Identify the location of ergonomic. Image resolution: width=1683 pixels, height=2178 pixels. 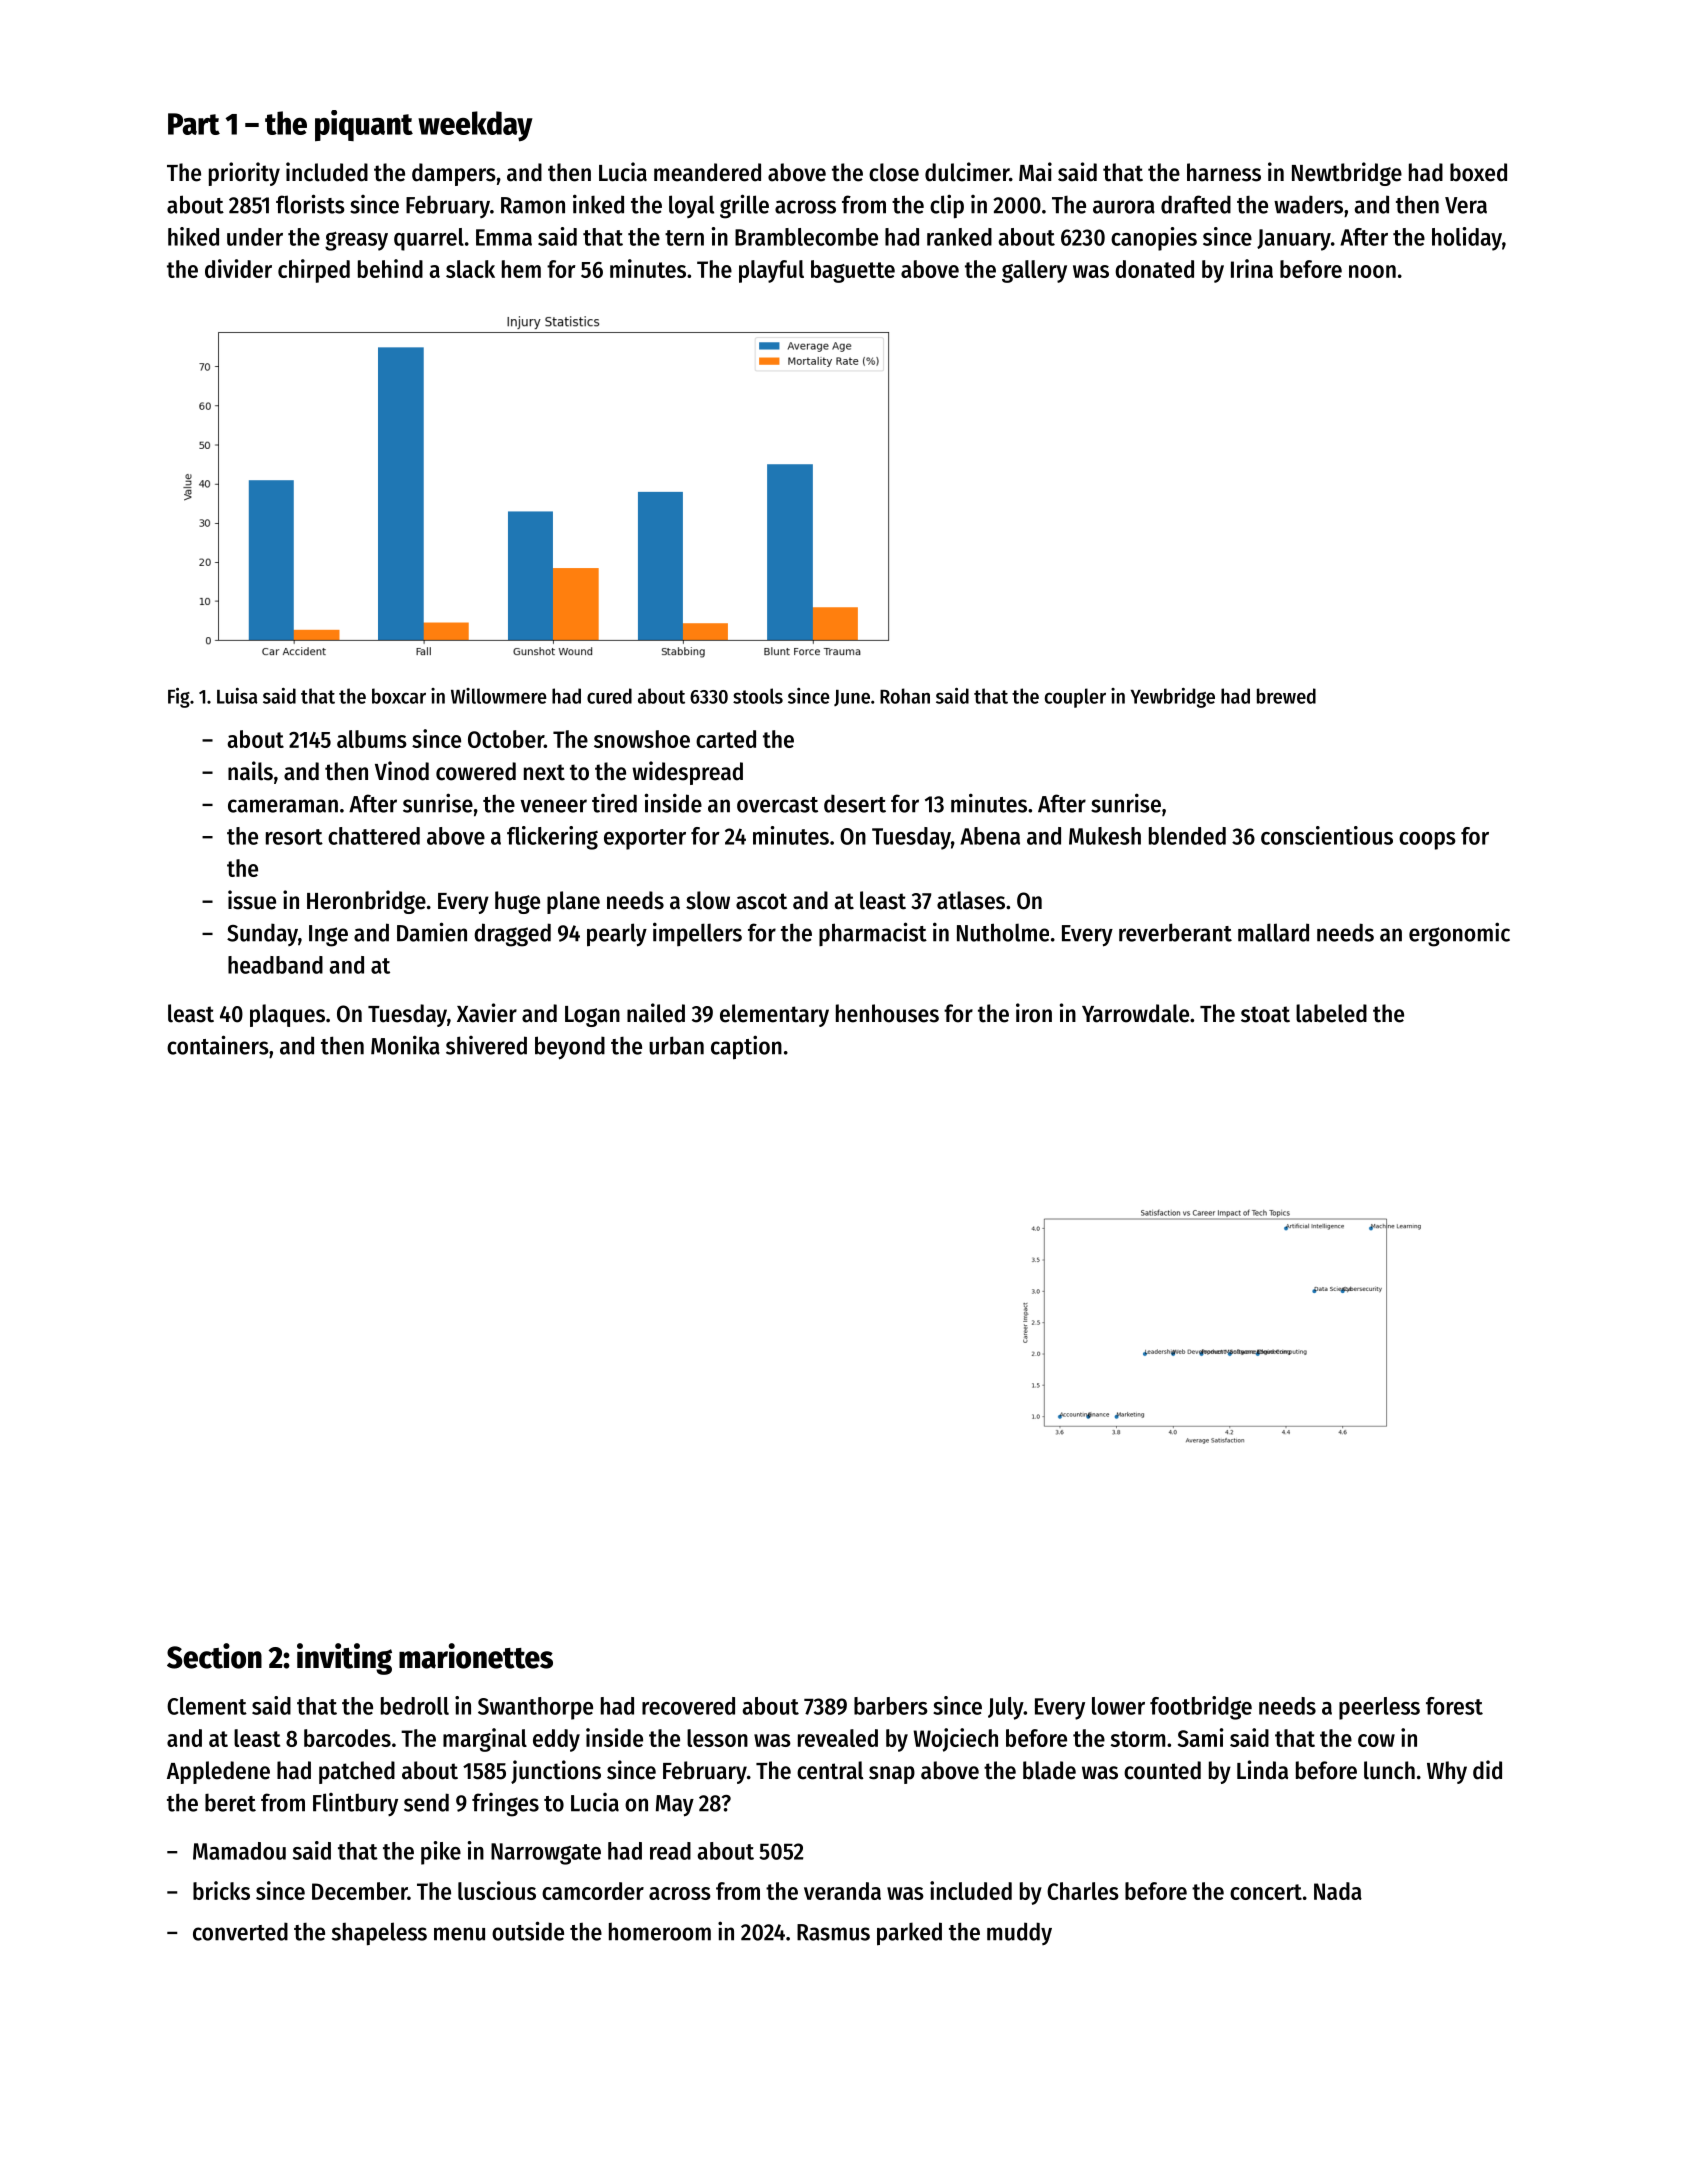
(1459, 934).
